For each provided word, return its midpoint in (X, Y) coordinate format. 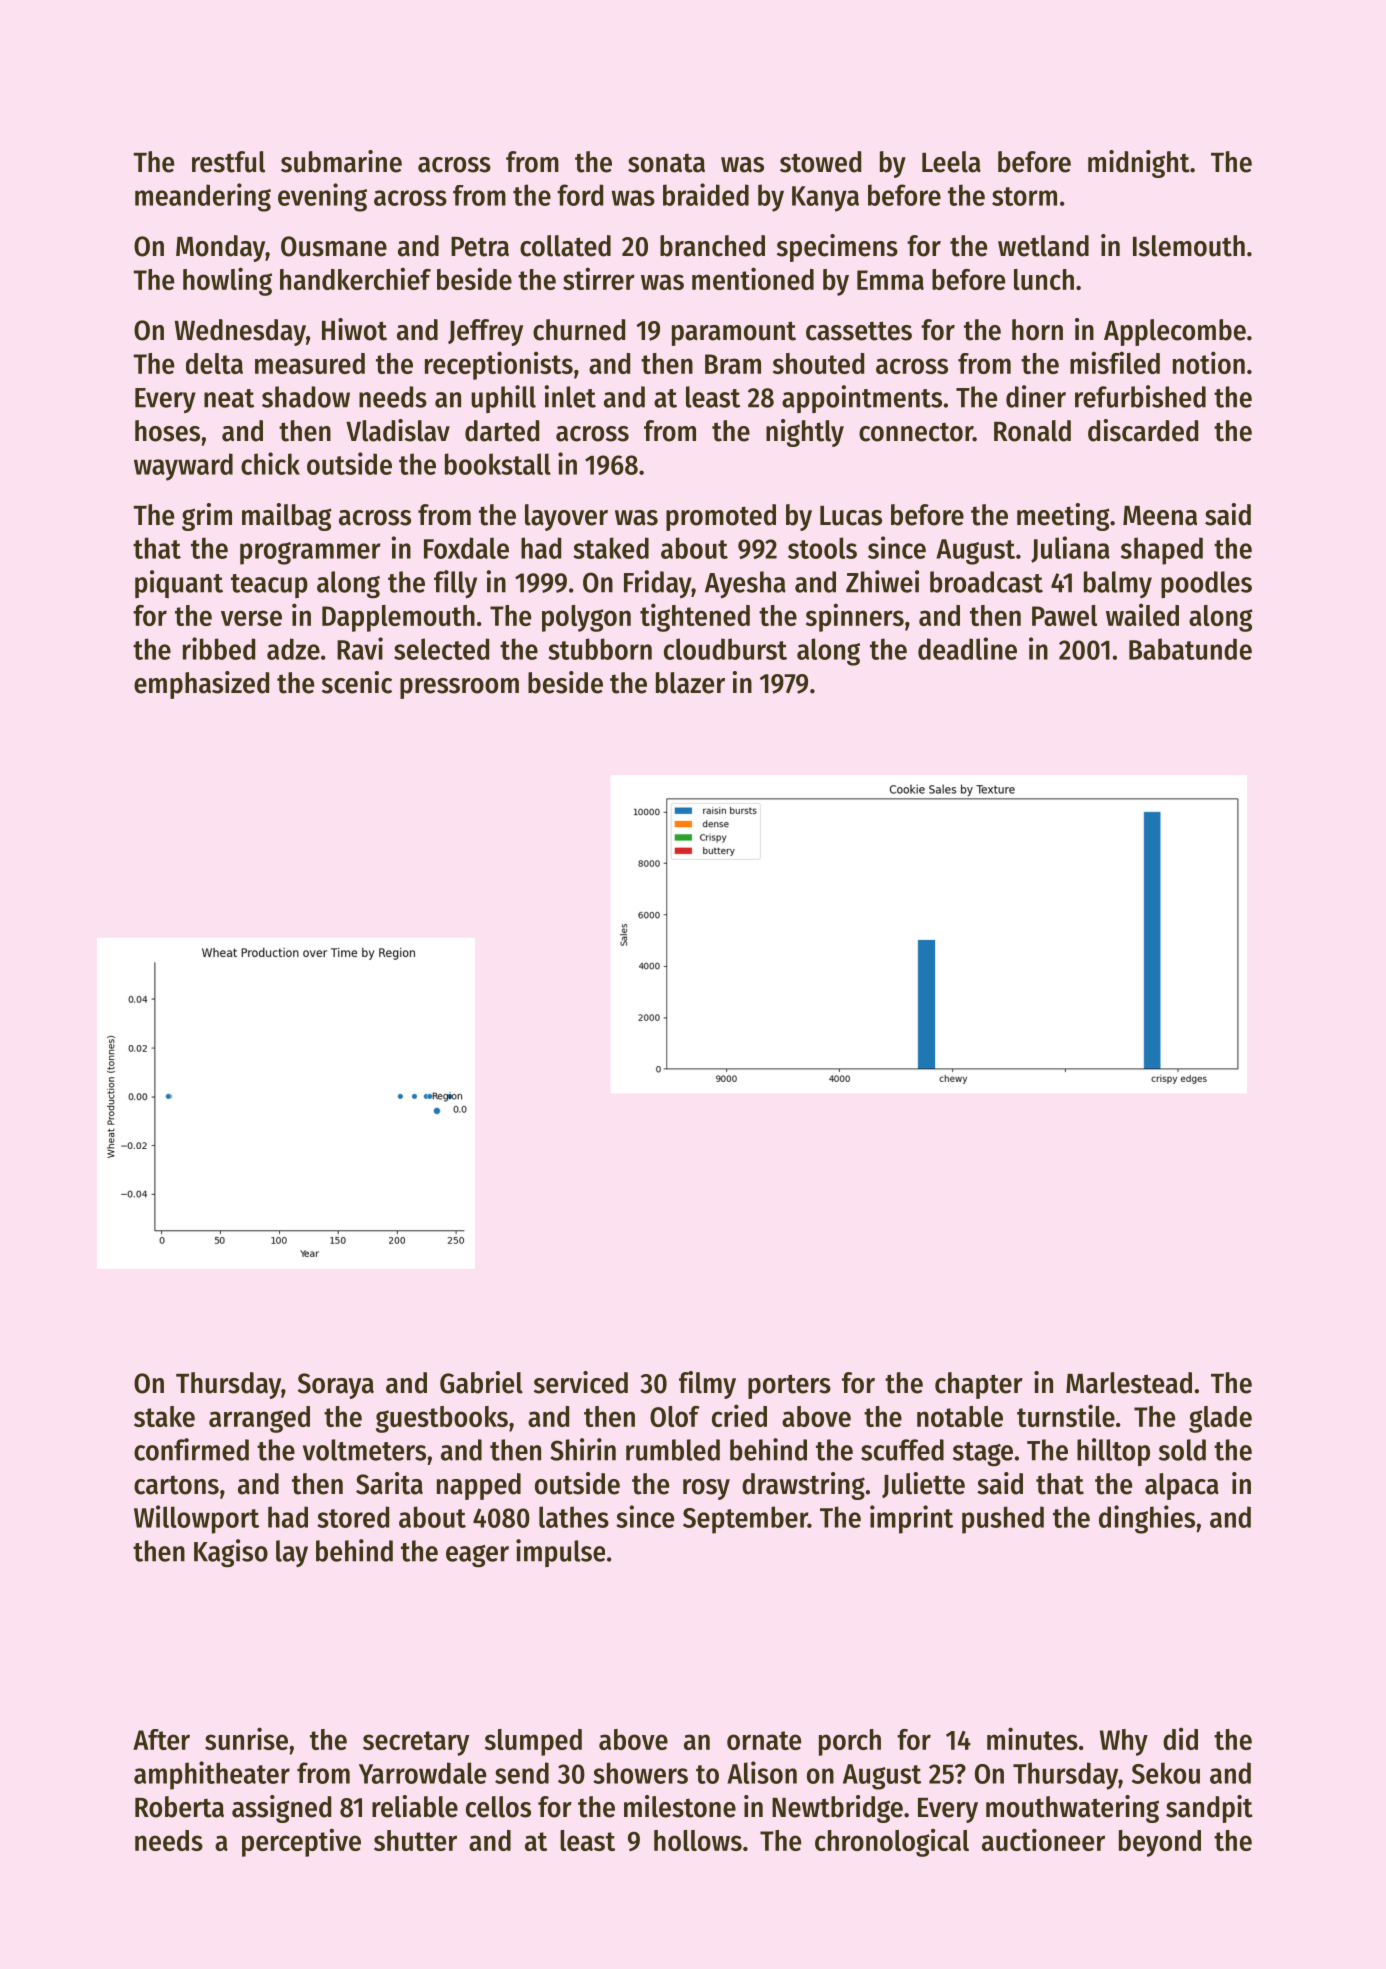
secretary (416, 1743)
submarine (341, 161)
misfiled (1115, 362)
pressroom (459, 688)
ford (580, 195)
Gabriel (481, 1382)
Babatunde (1190, 649)
